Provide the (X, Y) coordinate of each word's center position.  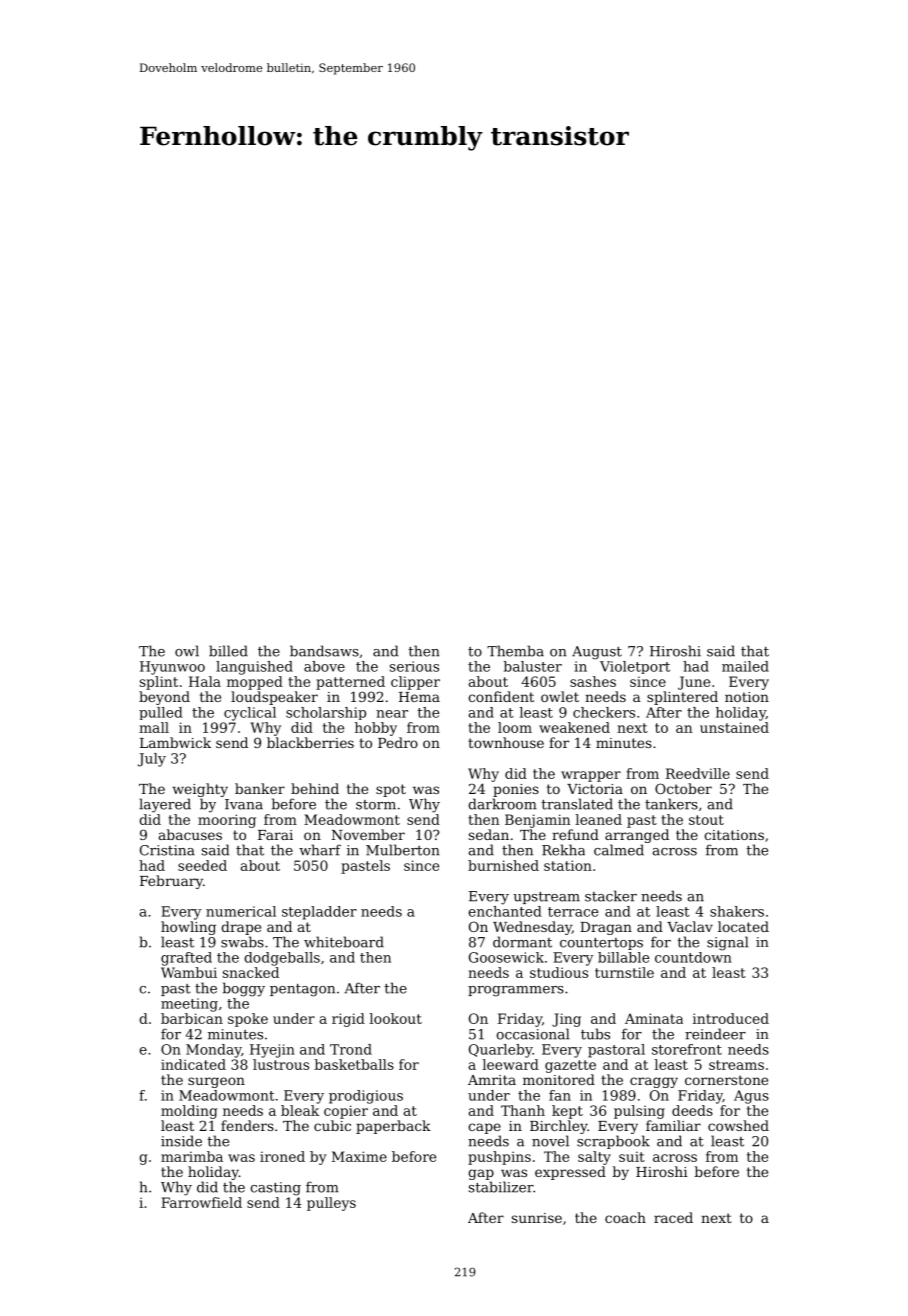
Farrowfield (201, 1202)
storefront (687, 1049)
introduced (731, 1018)
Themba (515, 651)
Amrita (492, 1080)
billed (228, 651)
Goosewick (506, 957)
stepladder (319, 913)
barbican (192, 1018)
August (597, 653)
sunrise (537, 1218)
